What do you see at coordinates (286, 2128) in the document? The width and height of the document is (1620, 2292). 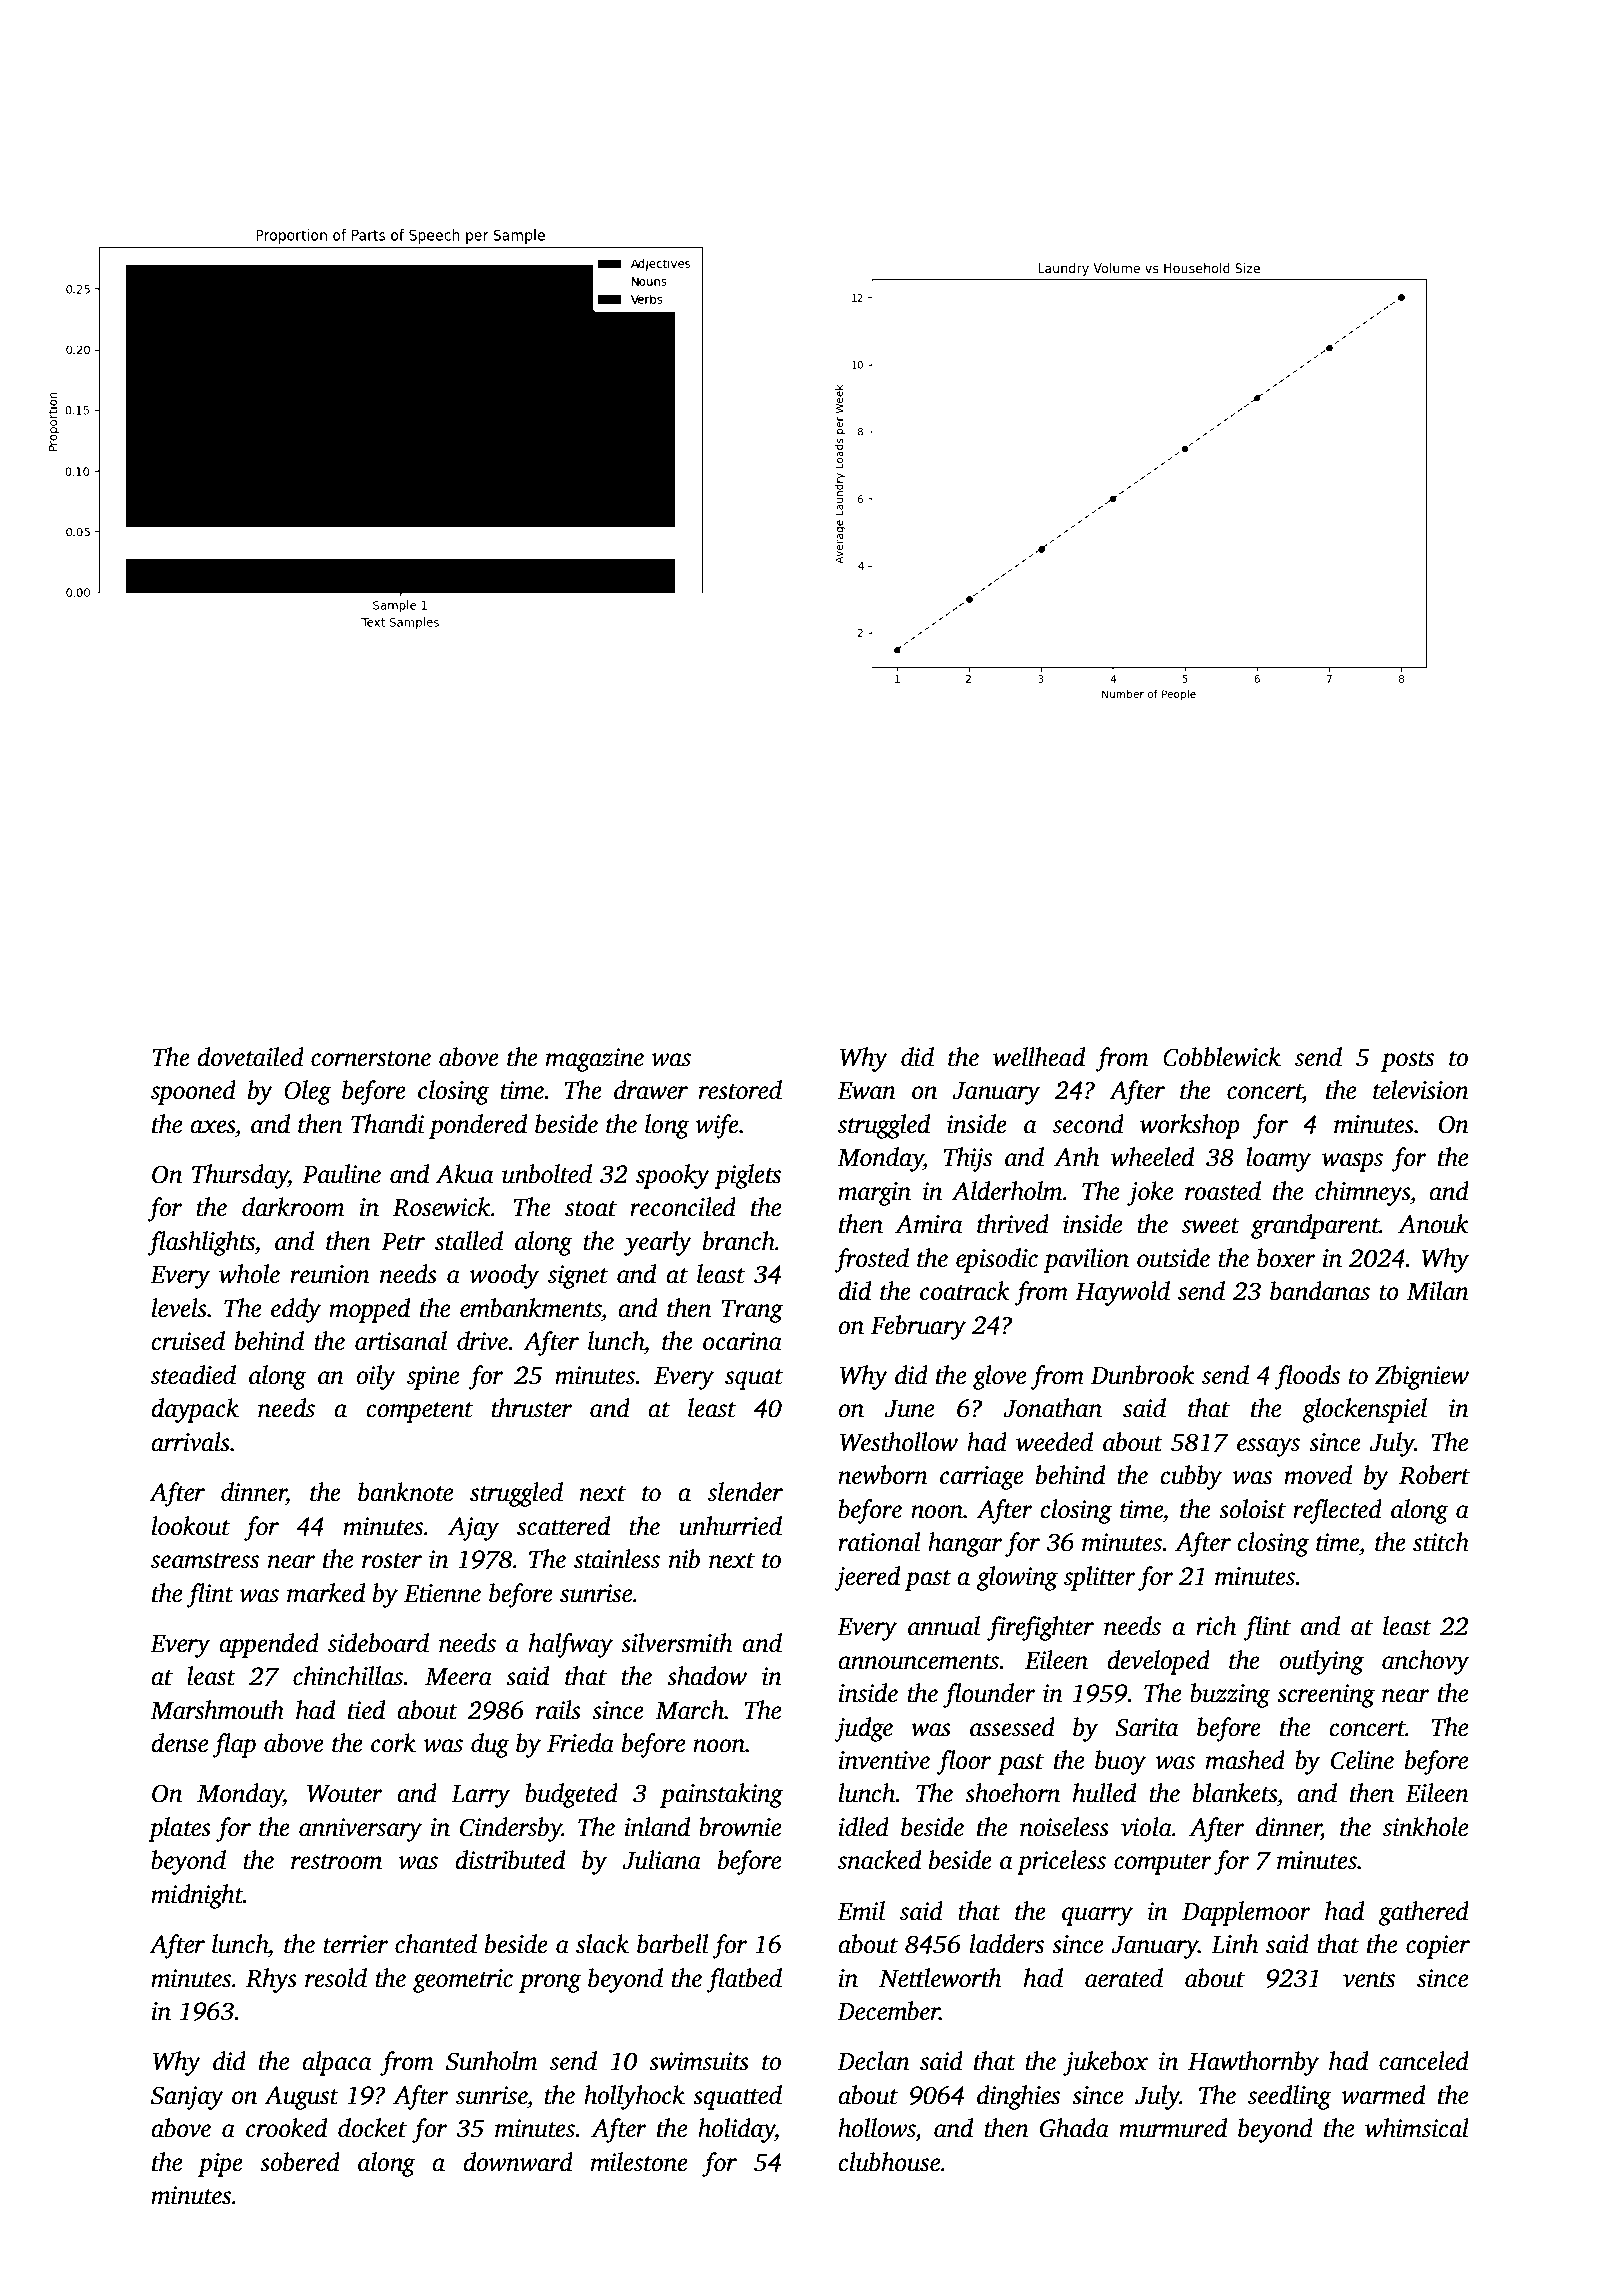 I see `crooked` at bounding box center [286, 2128].
